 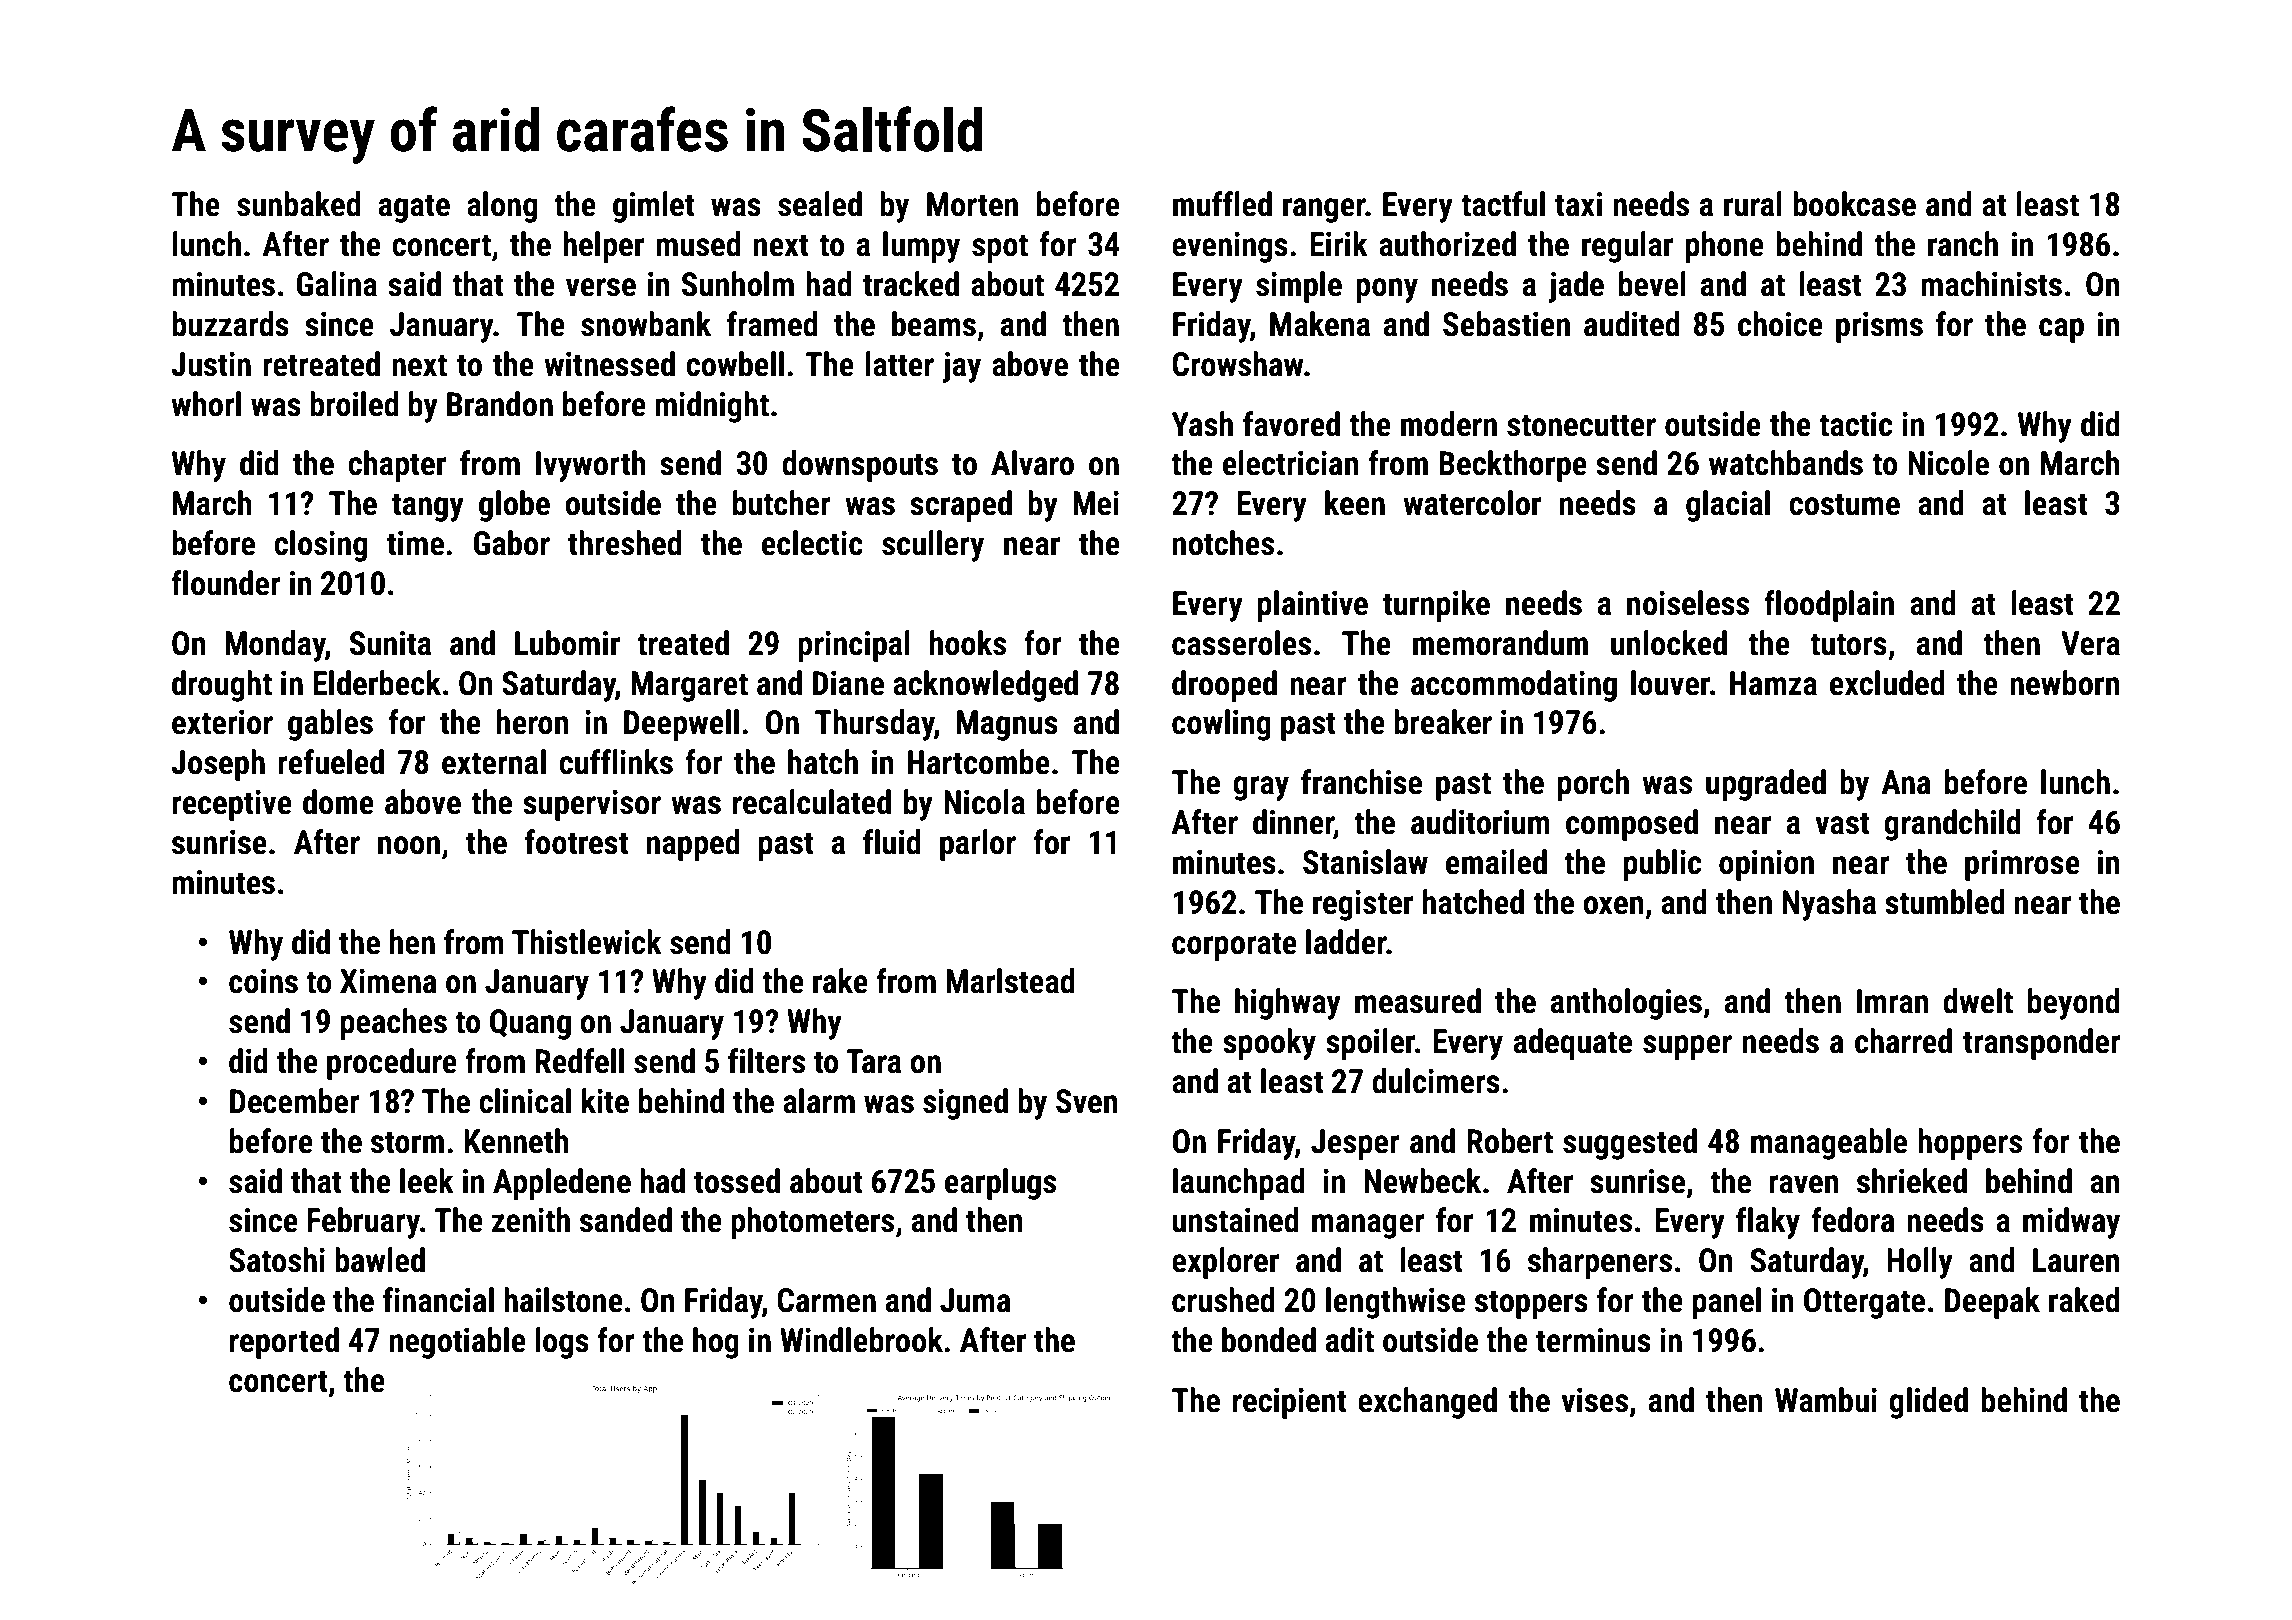 I want to click on bookcase, so click(x=1854, y=204).
